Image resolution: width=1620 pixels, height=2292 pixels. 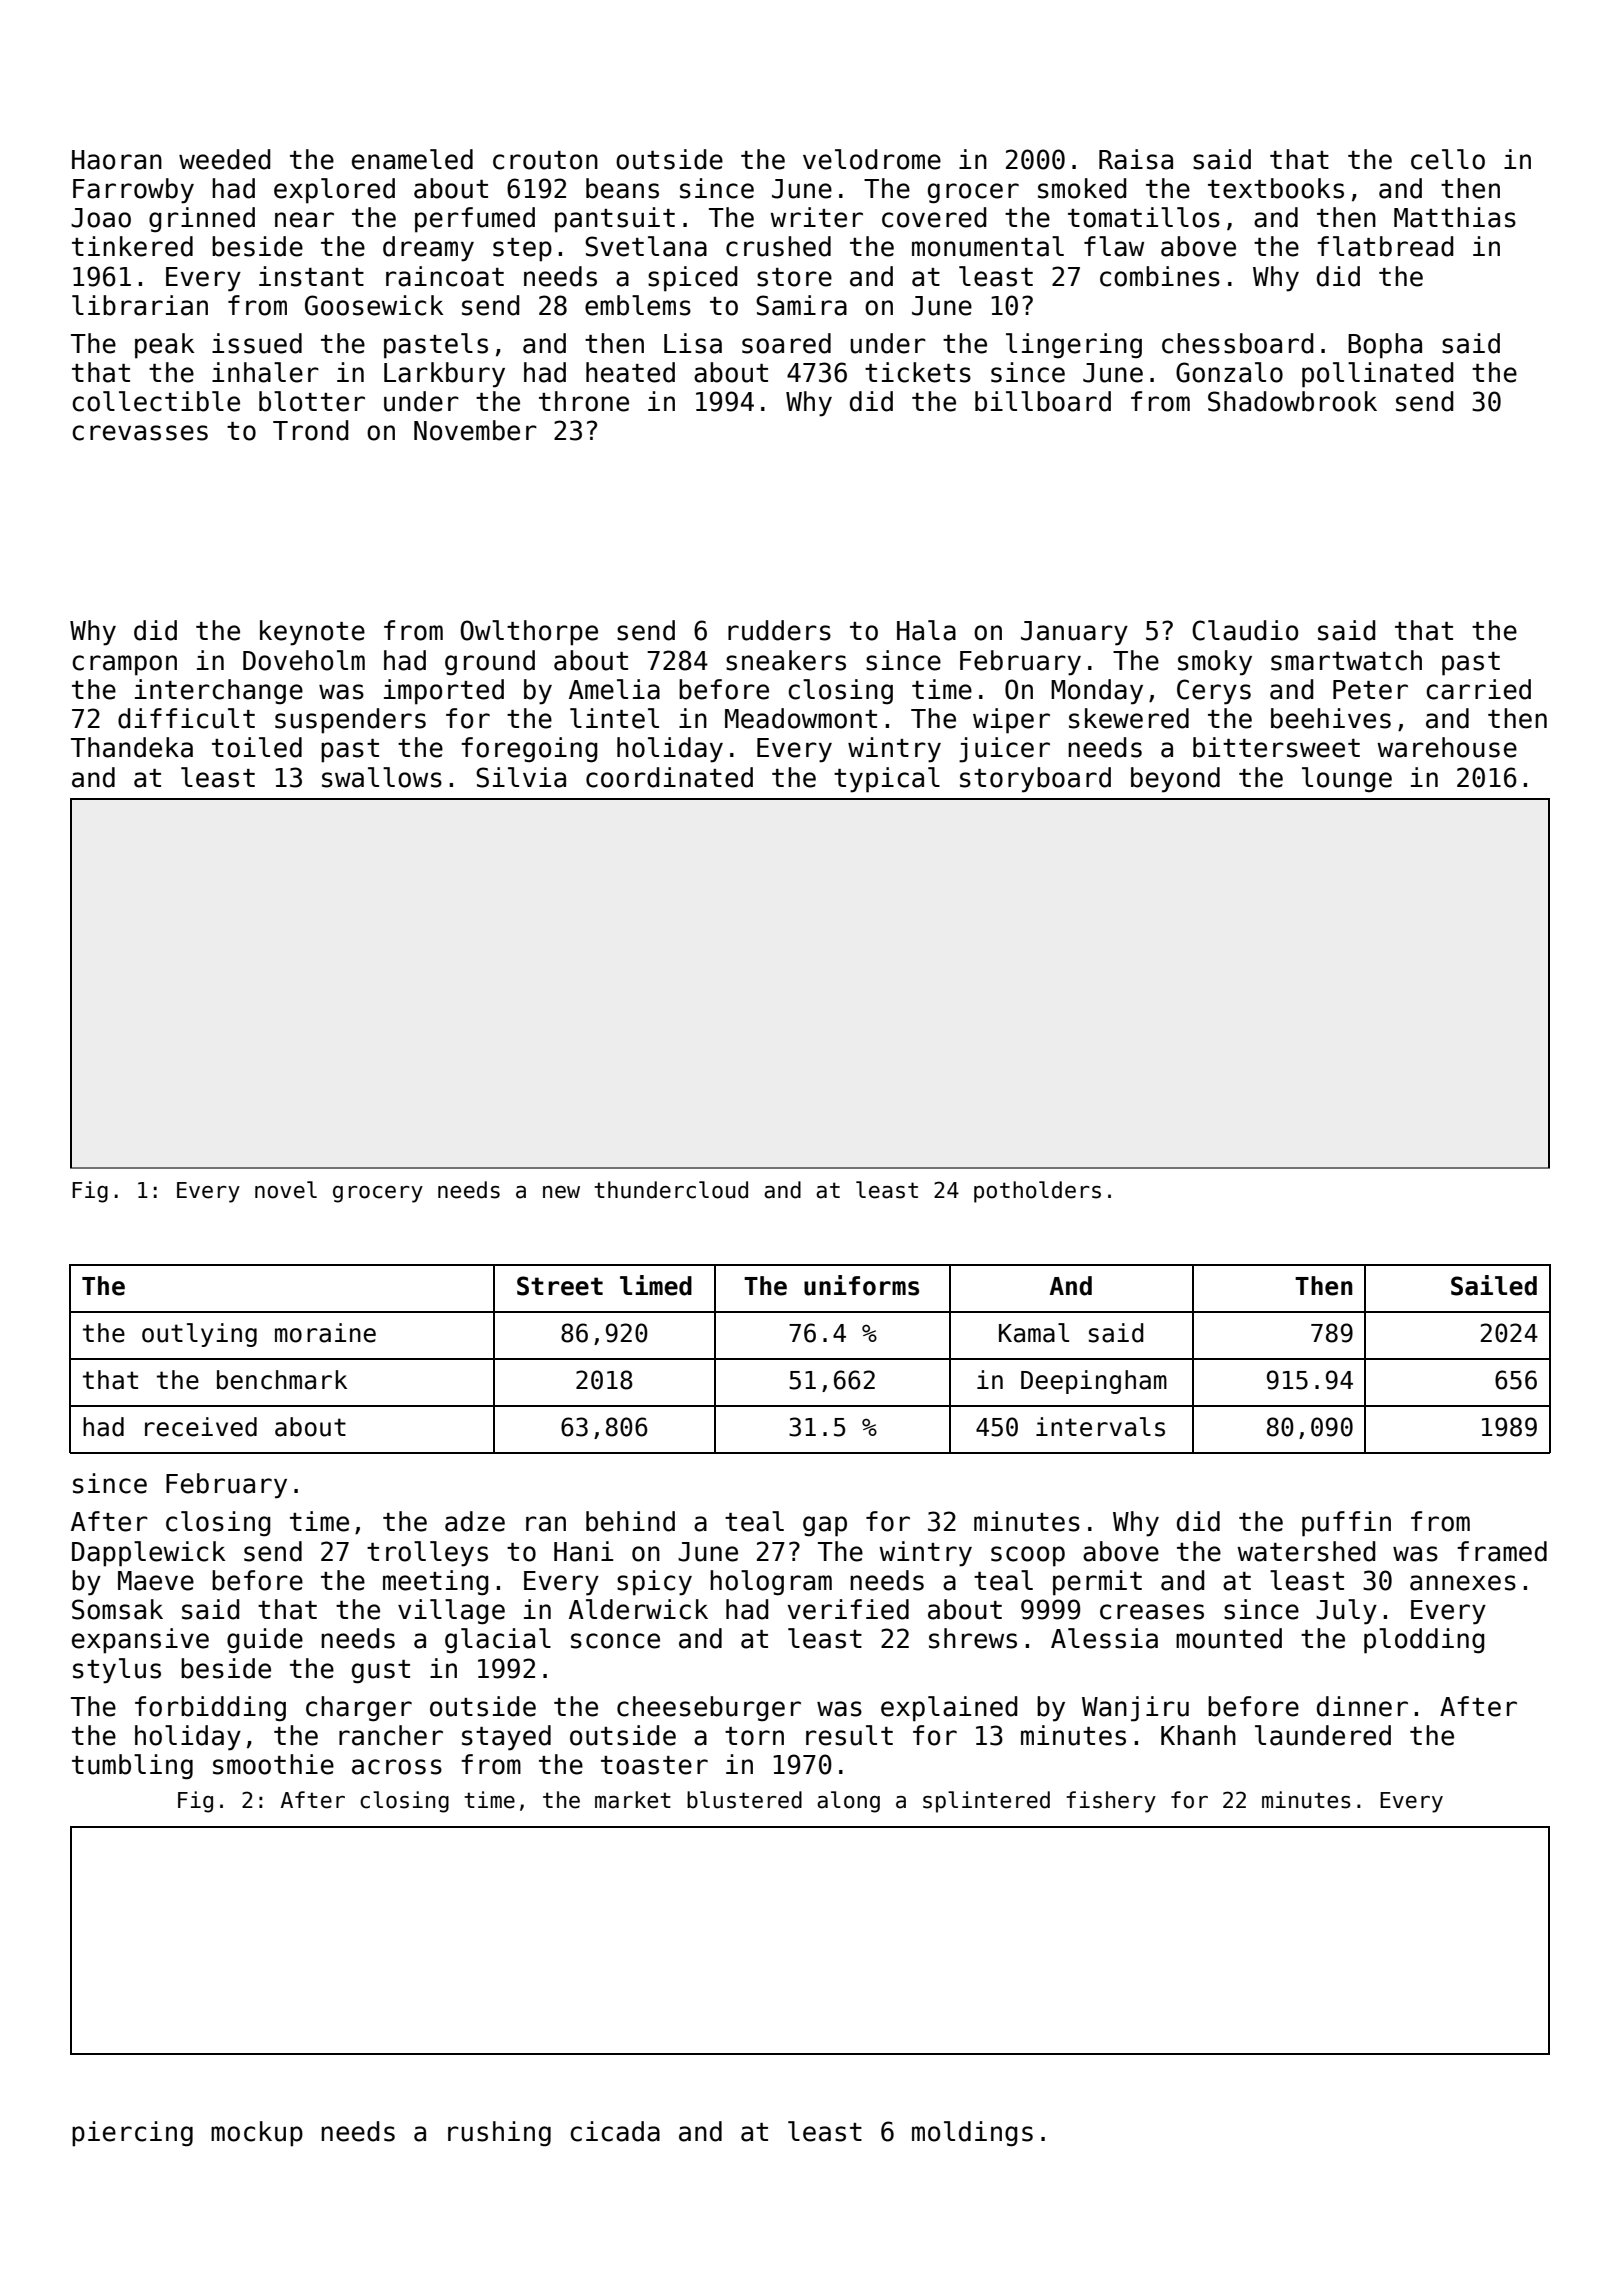 What do you see at coordinates (1362, 1706) in the image?
I see `dinner` at bounding box center [1362, 1706].
